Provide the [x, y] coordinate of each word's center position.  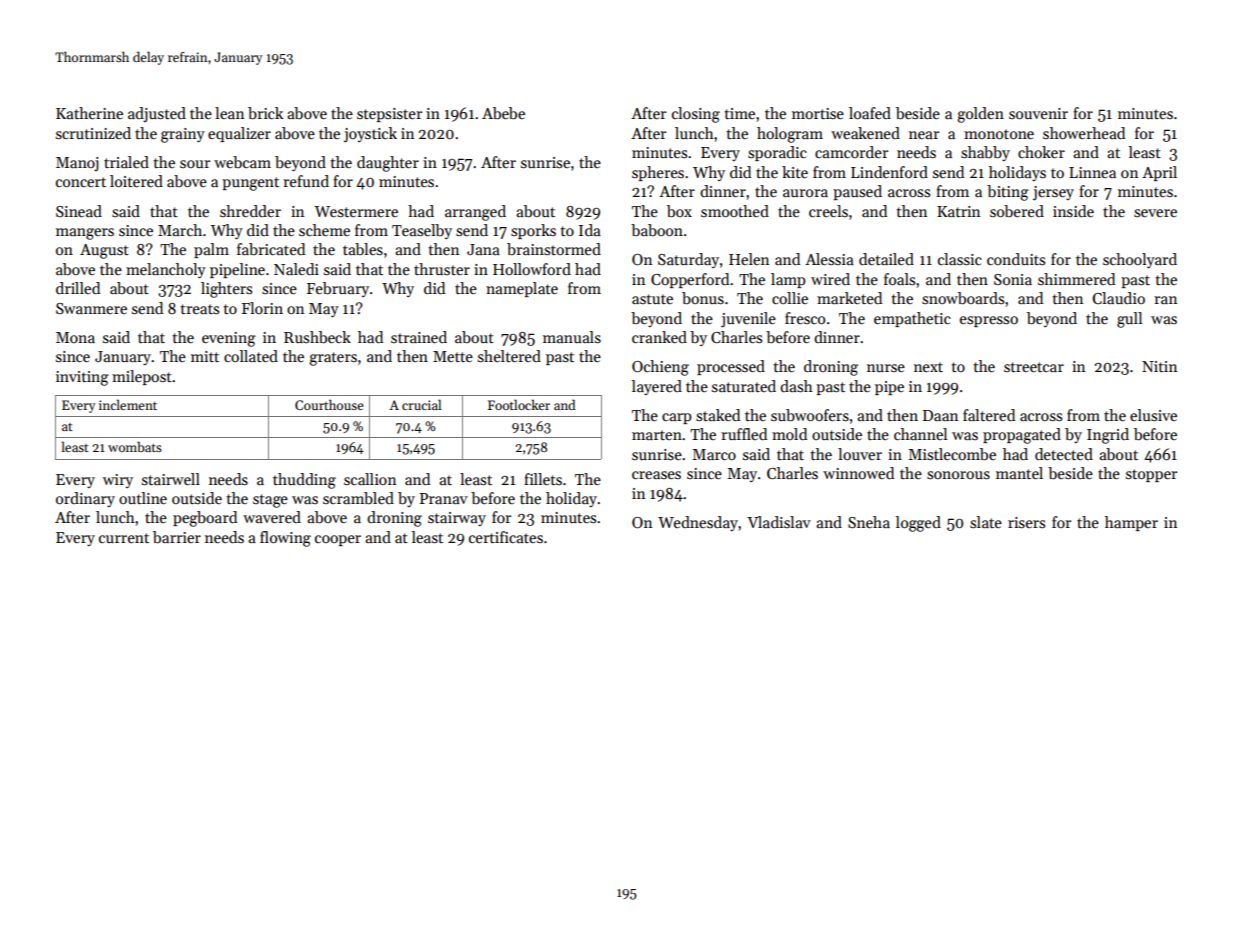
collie [790, 298]
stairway [457, 519]
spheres [658, 173]
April [1159, 173]
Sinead [79, 211]
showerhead [1084, 133]
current [124, 538]
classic [960, 259]
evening [229, 339]
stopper [1151, 475]
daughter [388, 164]
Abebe [503, 113]
